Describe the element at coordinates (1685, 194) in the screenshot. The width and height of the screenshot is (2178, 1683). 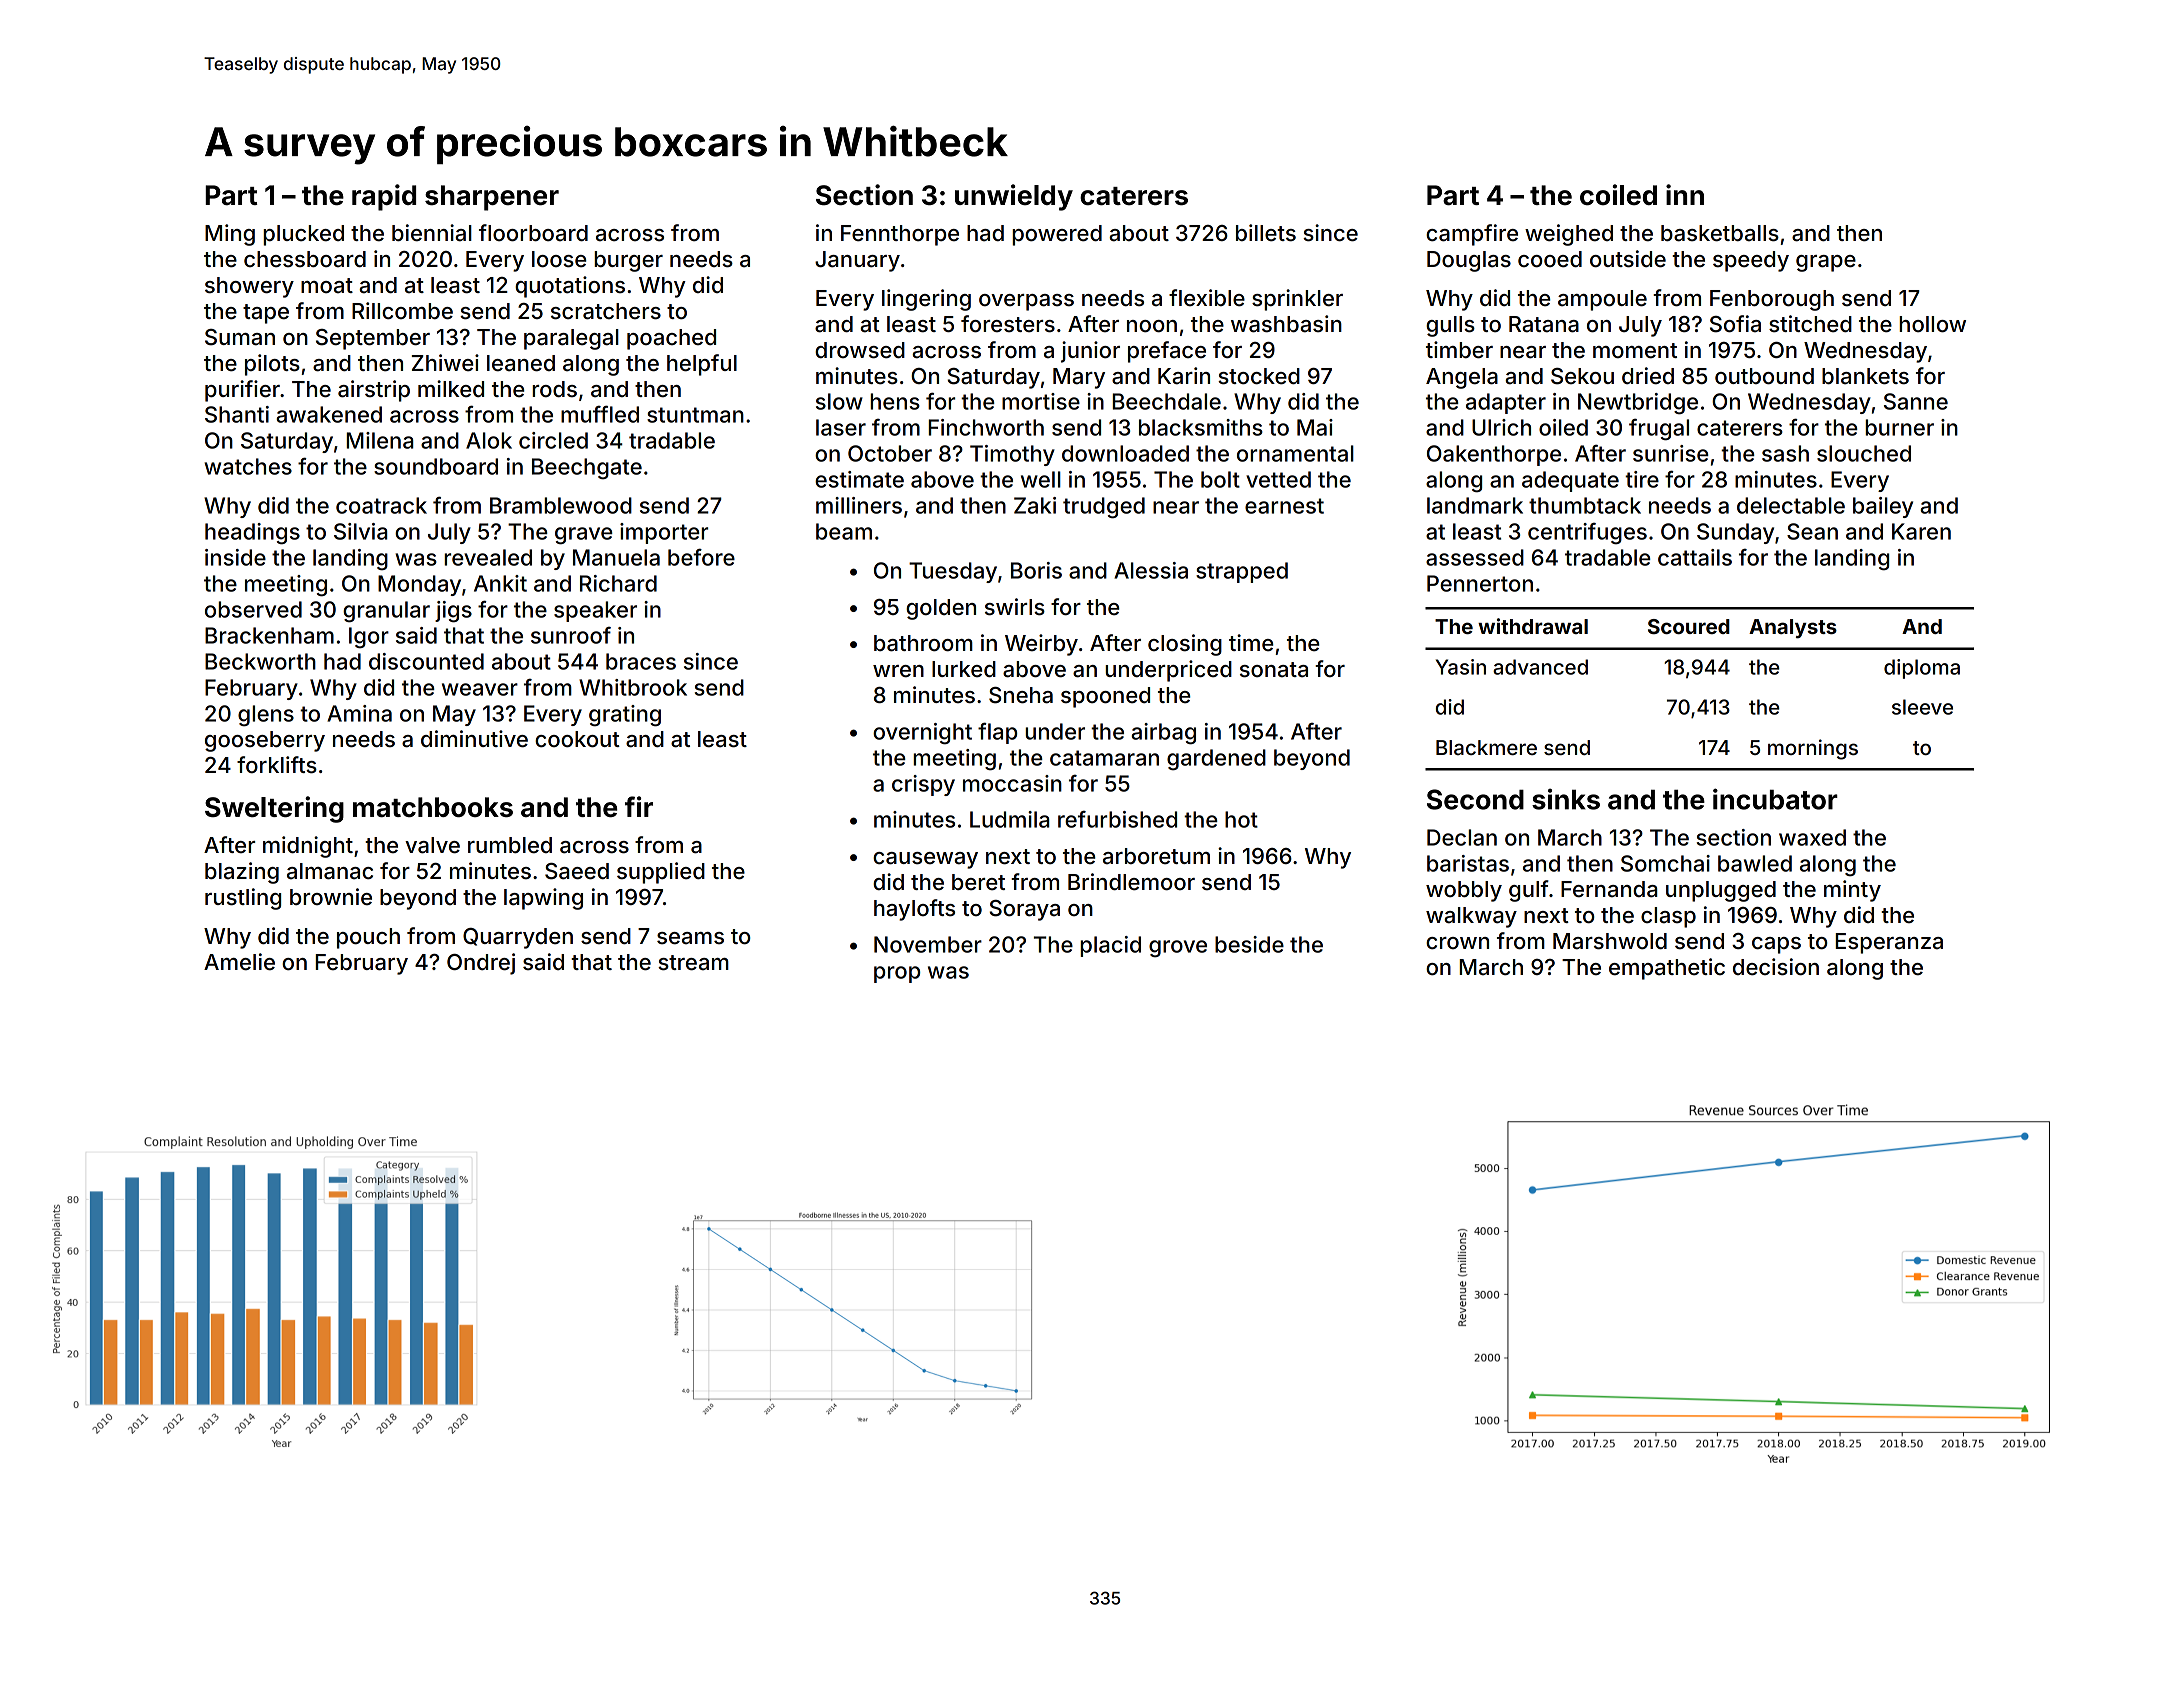
I see `inn` at that location.
